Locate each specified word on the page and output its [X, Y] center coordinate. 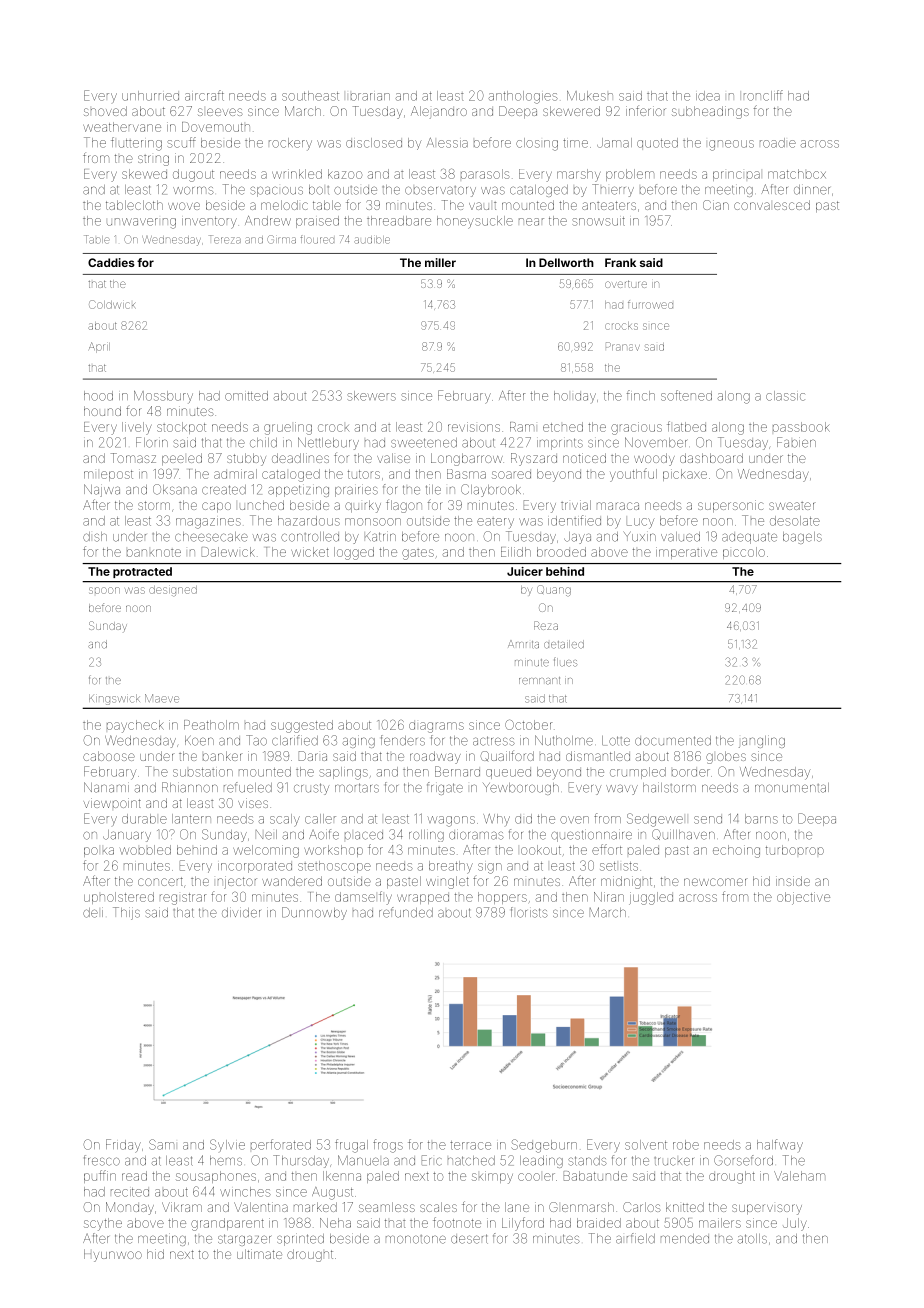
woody [654, 459]
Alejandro [439, 112]
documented [673, 741]
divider [241, 912]
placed [364, 835]
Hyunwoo [113, 1255]
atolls [752, 1239]
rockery [290, 144]
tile [433, 489]
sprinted [300, 1239]
